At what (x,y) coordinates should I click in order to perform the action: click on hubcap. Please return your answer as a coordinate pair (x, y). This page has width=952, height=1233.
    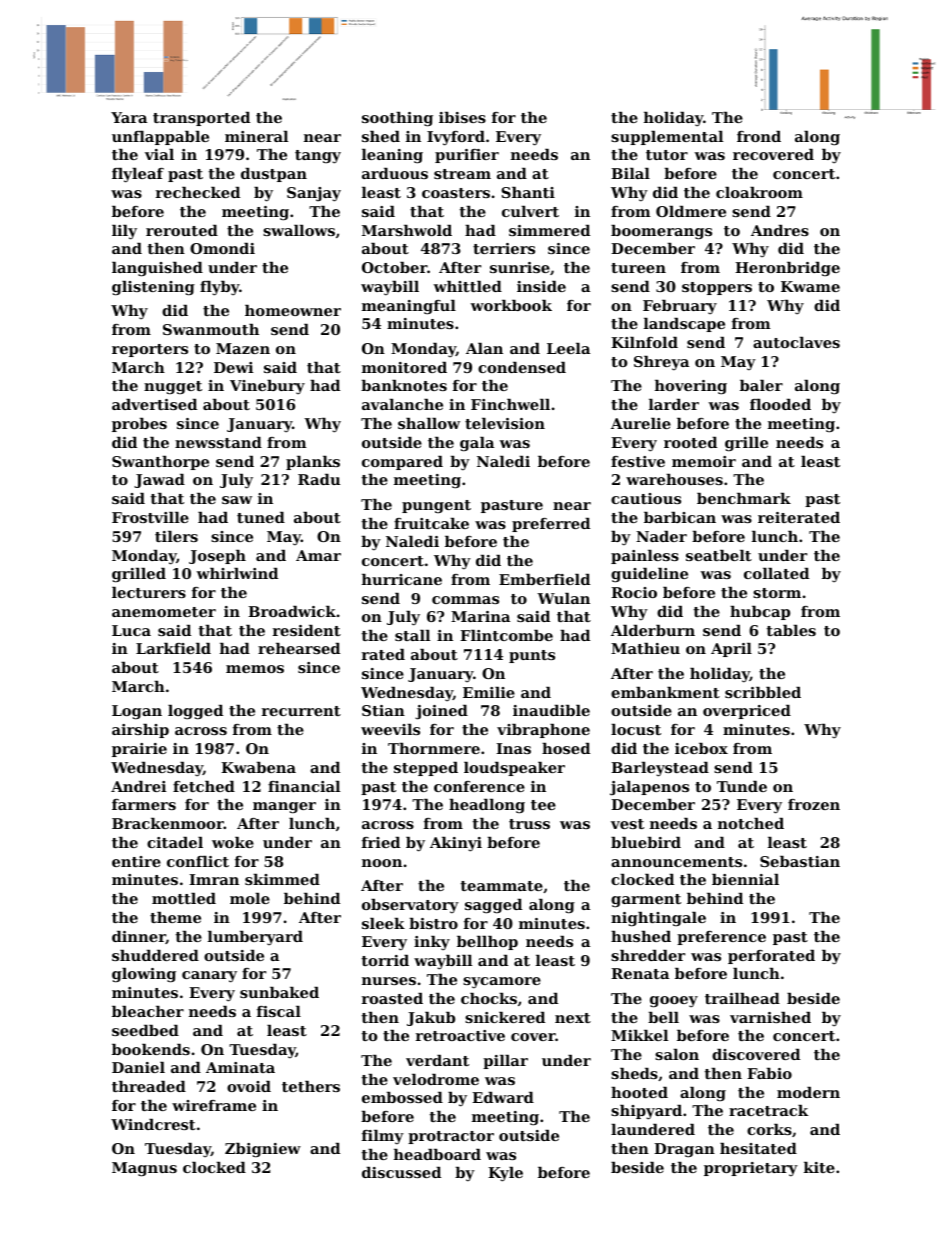
    Looking at the image, I should click on (760, 613).
